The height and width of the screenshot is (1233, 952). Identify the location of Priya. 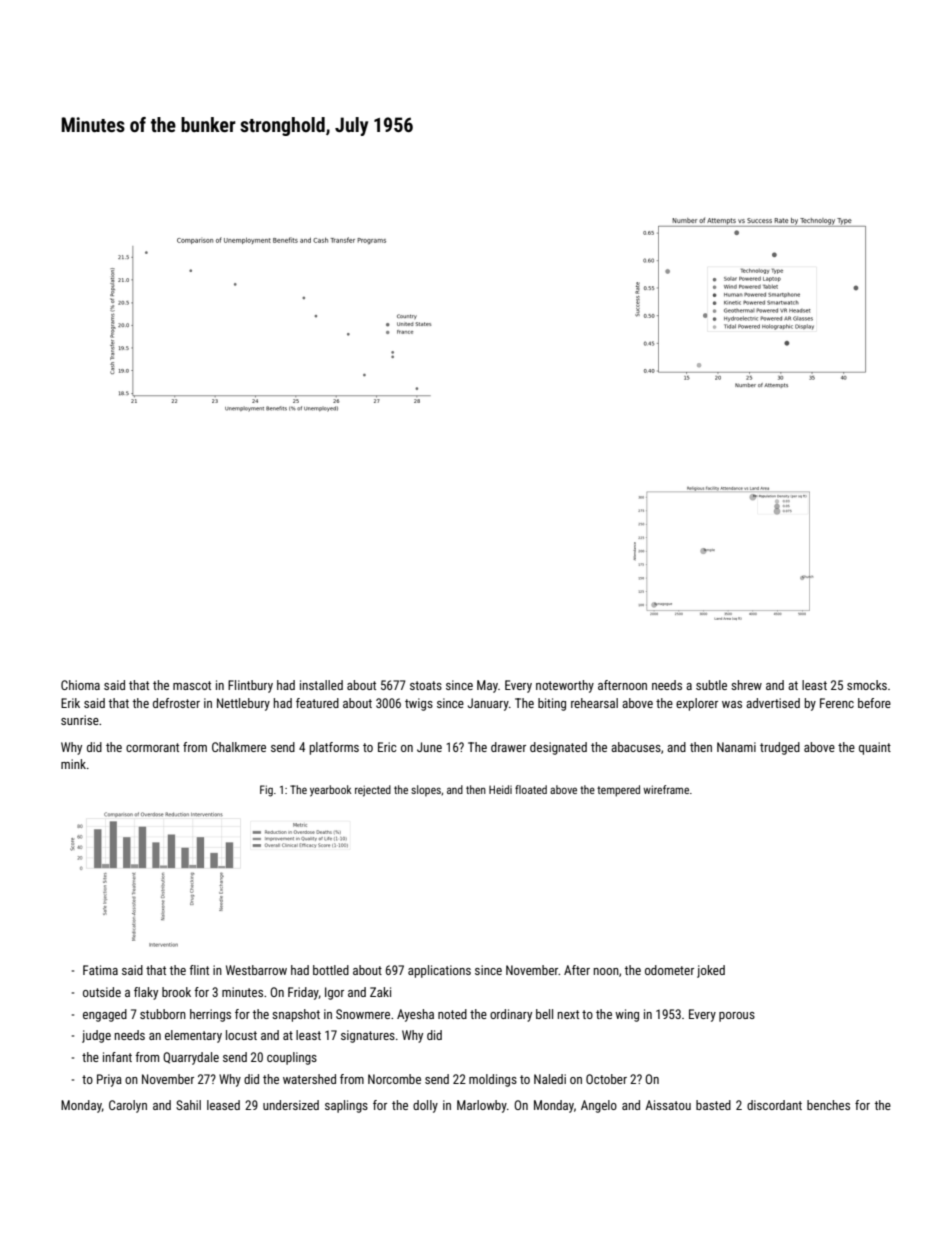
(109, 1080).
